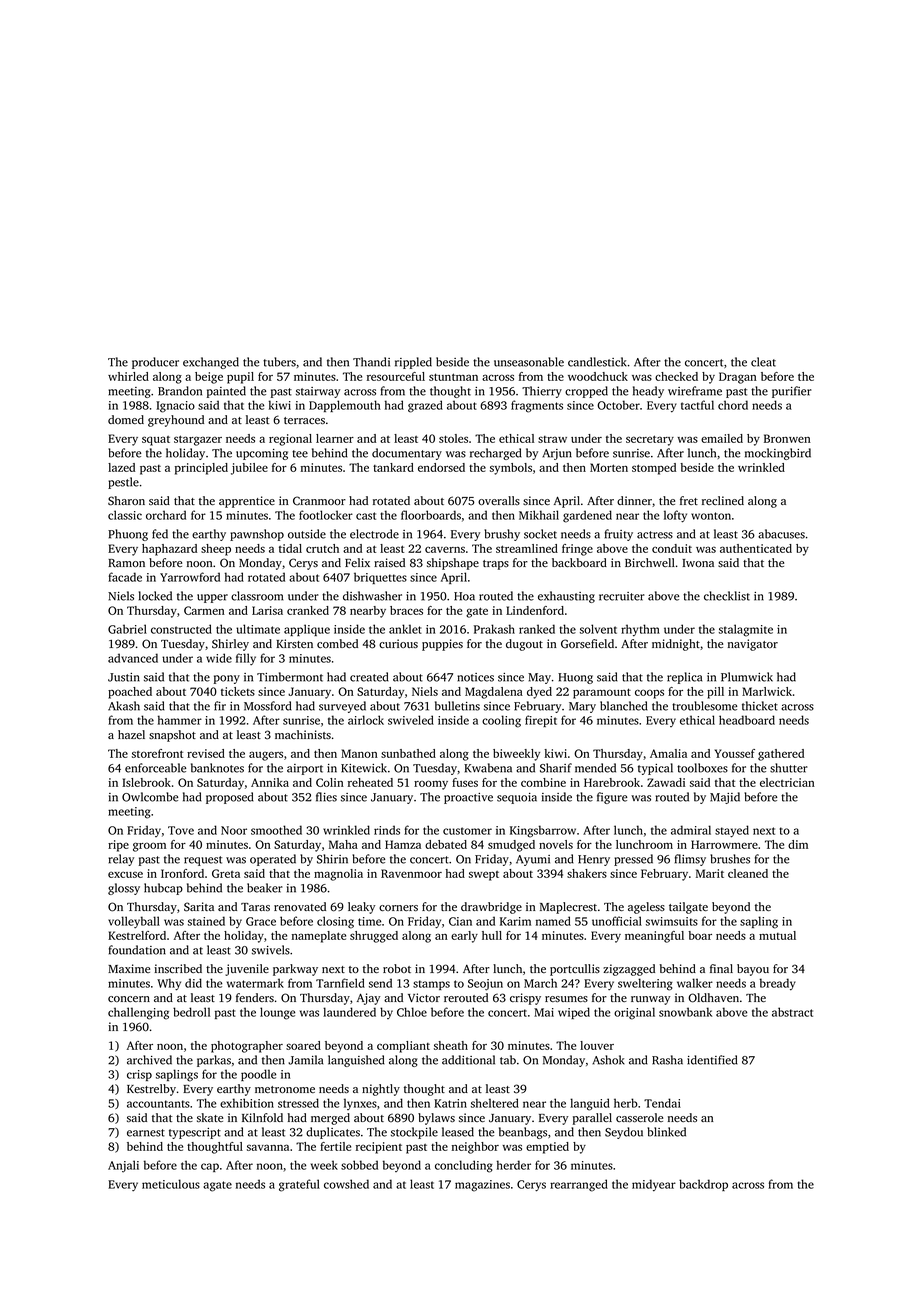 The image size is (924, 1308). I want to click on orchard, so click(166, 515).
